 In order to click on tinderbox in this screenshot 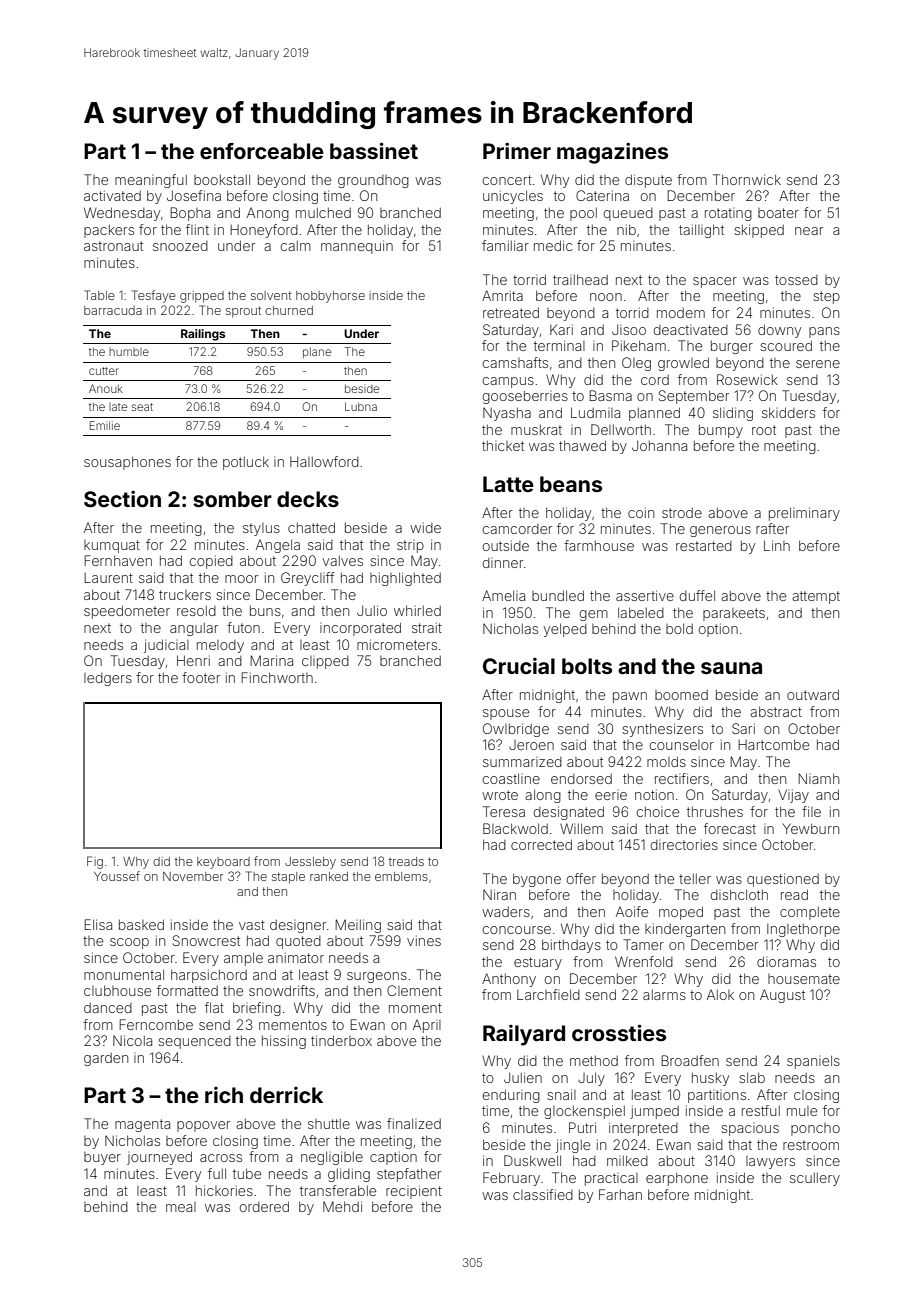, I will do `click(341, 1040)`.
